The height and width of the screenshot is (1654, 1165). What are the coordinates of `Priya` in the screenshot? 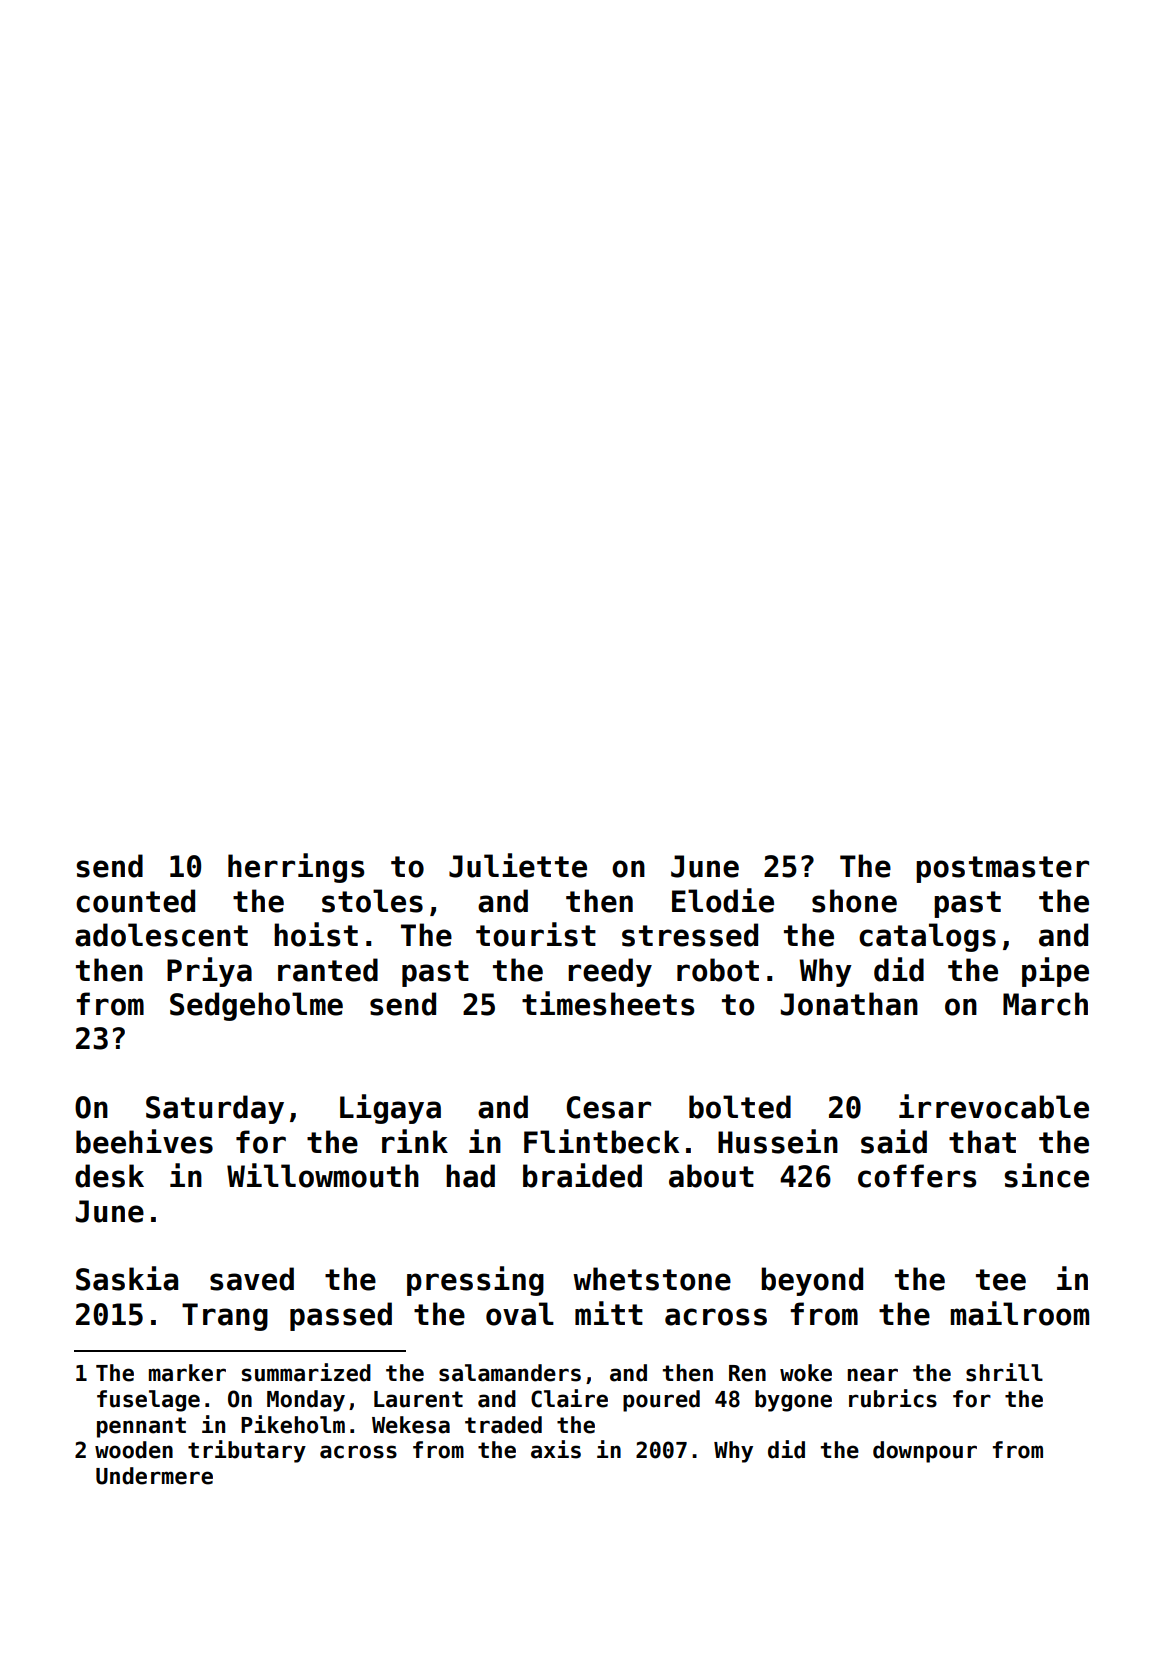 It's located at (209, 972).
